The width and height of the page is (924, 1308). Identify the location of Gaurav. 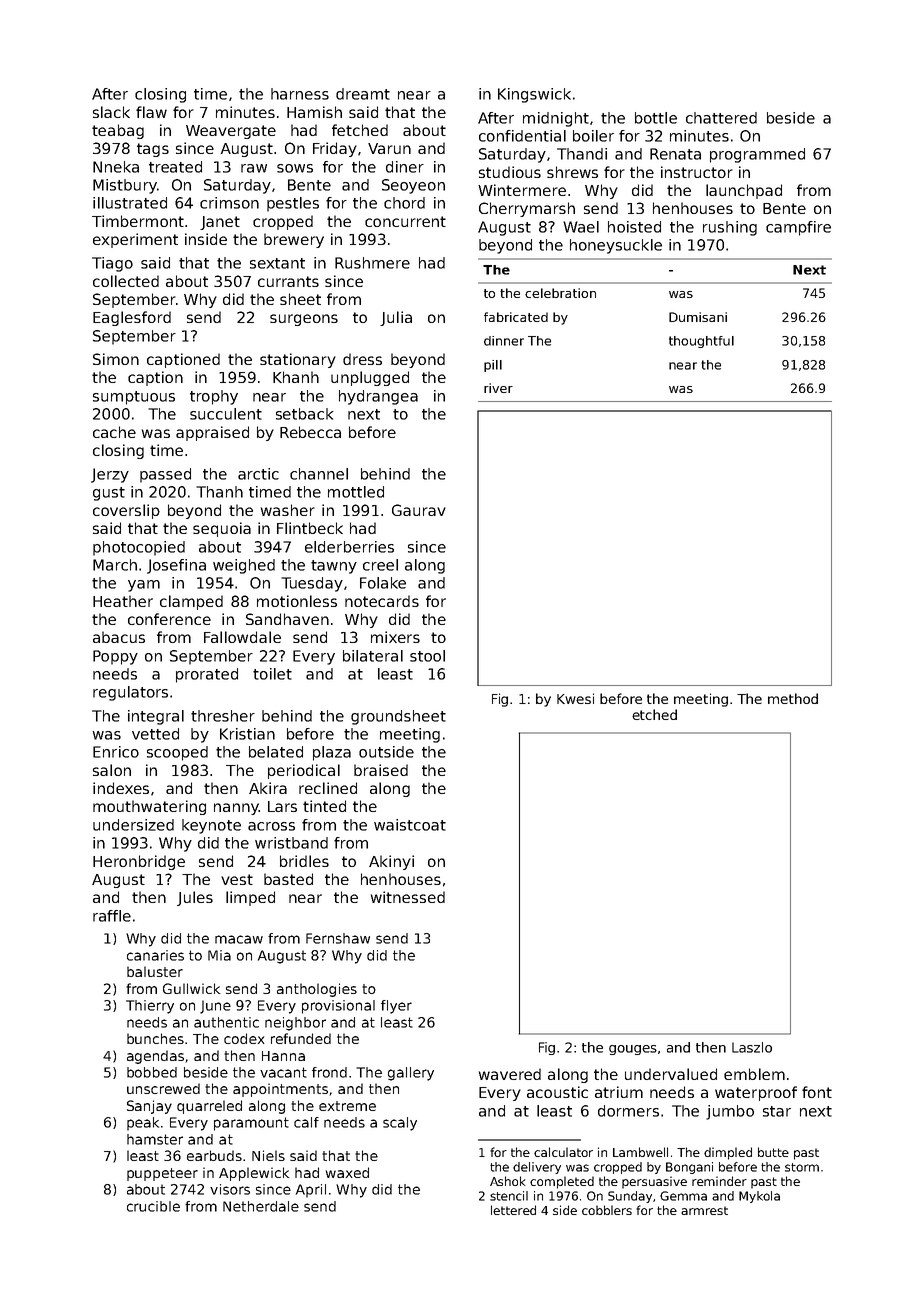
(419, 510).
